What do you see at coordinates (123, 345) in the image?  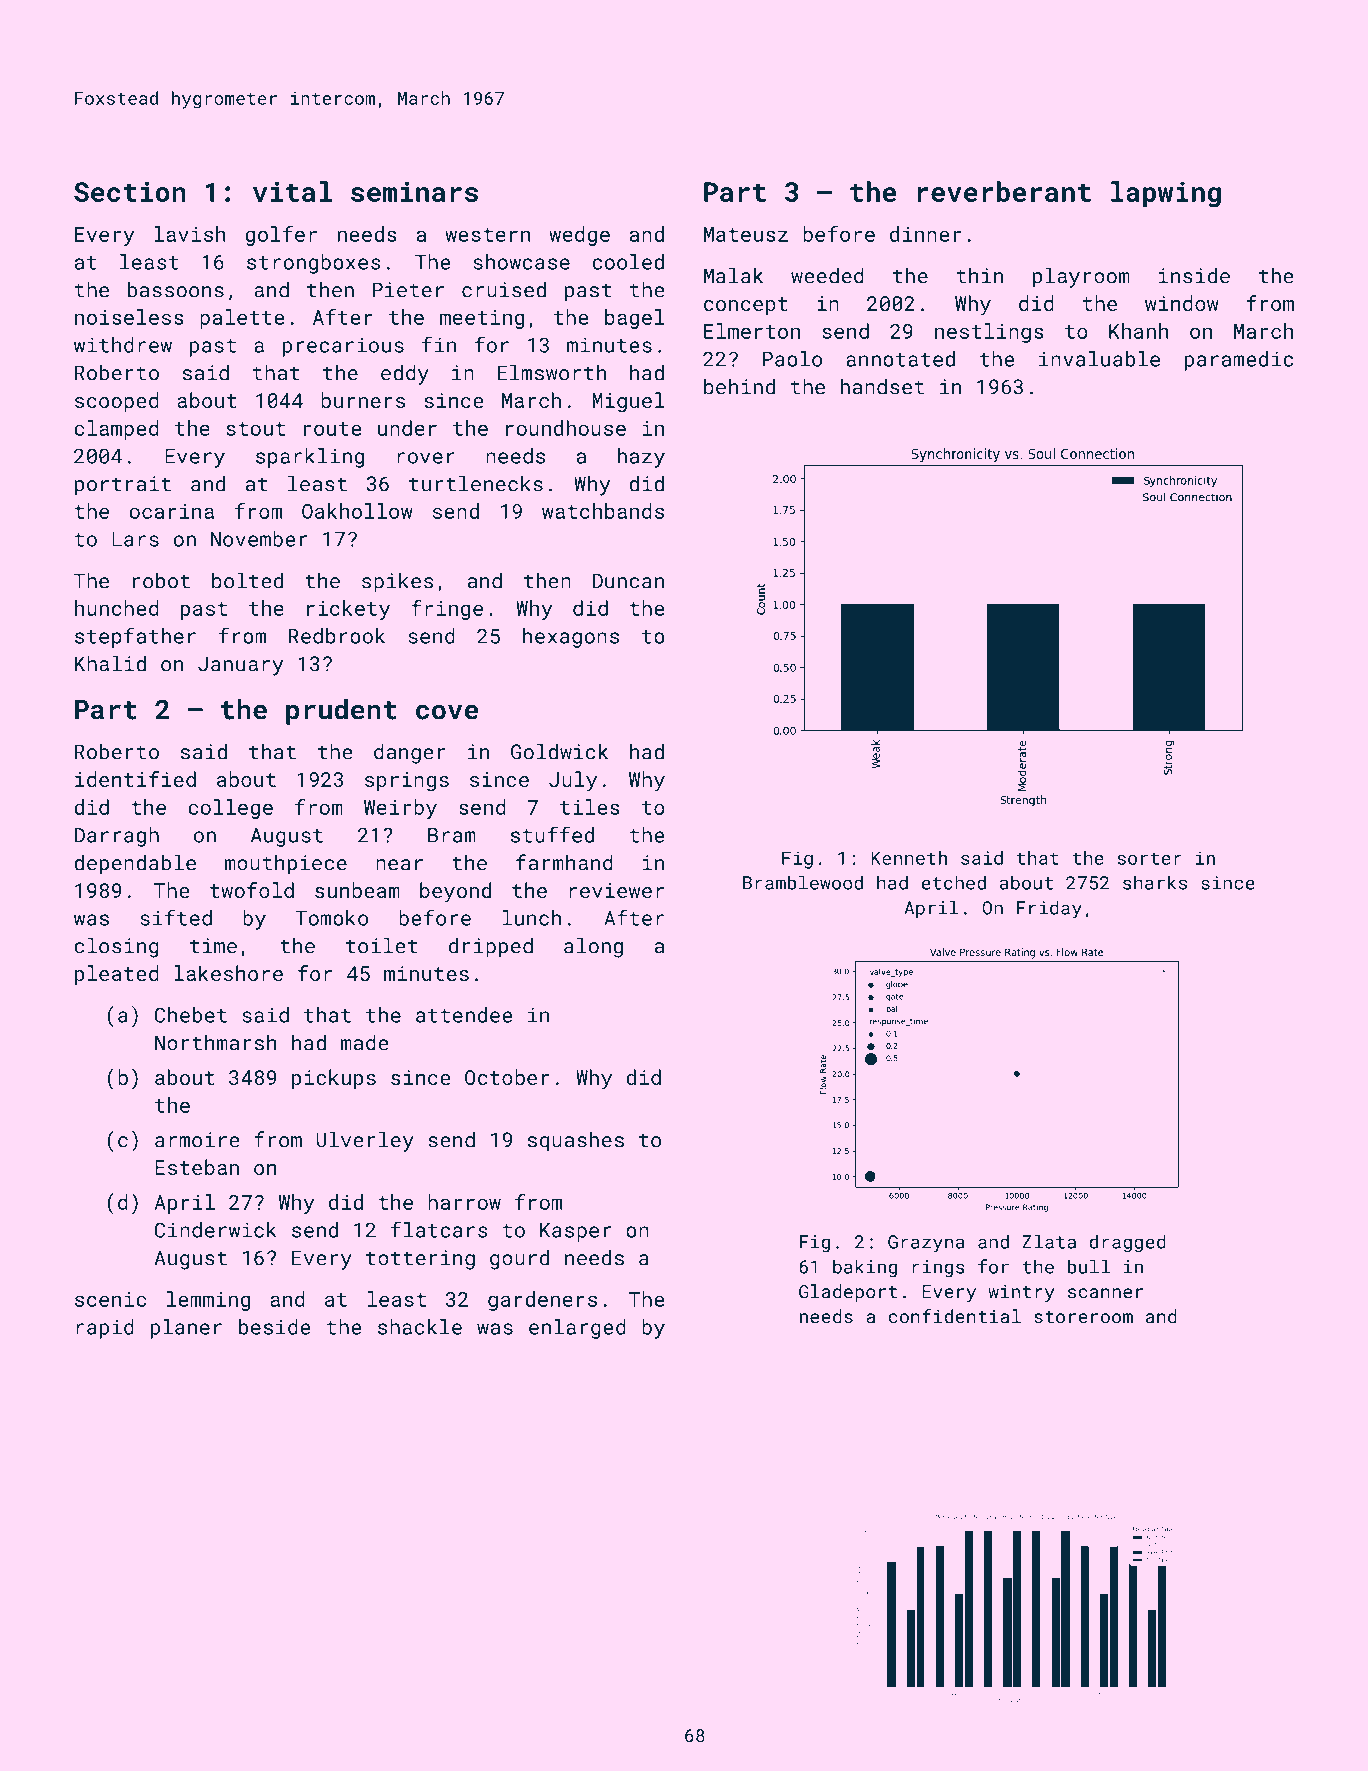 I see `withdrew` at bounding box center [123, 345].
